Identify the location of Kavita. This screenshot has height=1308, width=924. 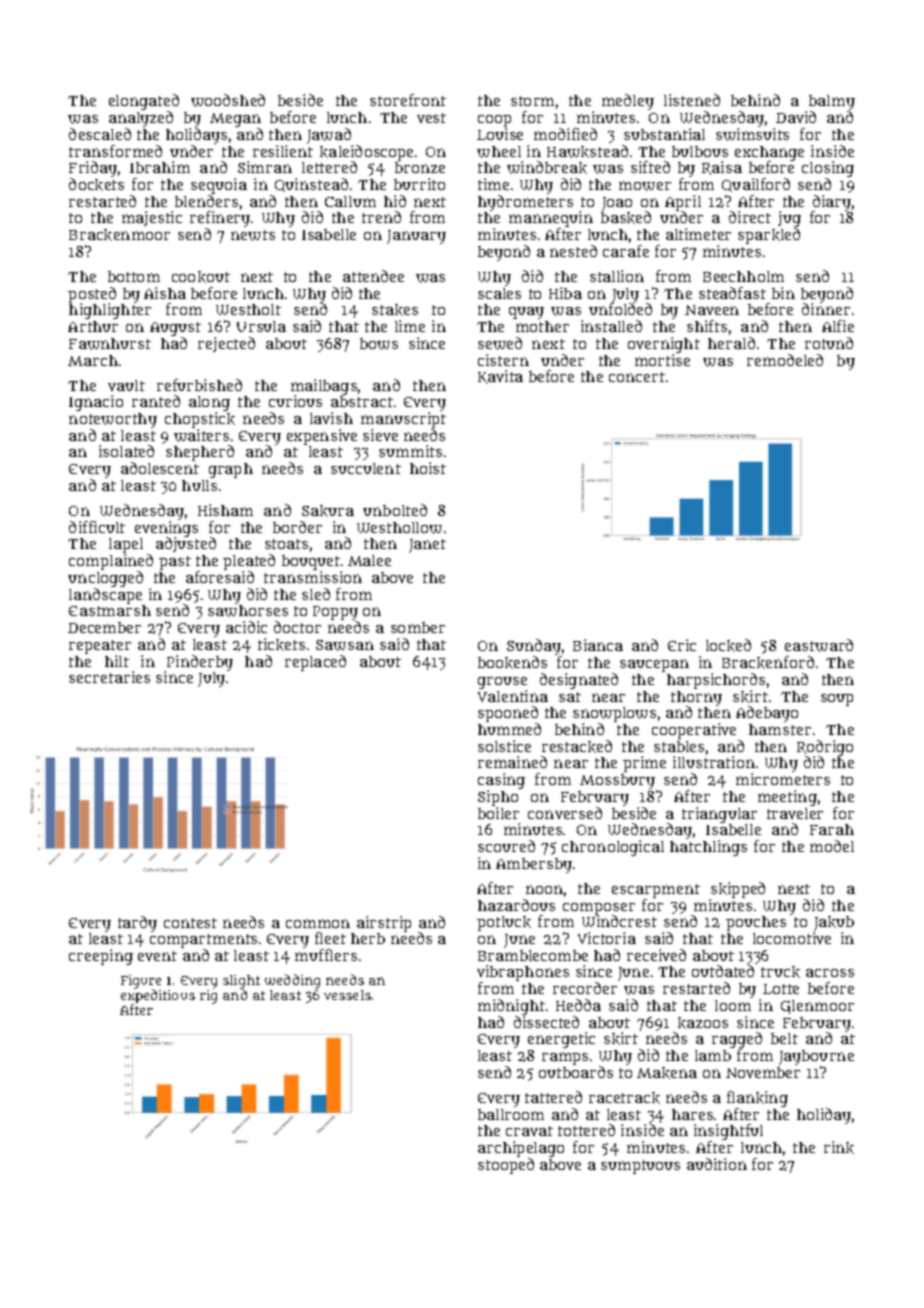
(500, 377).
